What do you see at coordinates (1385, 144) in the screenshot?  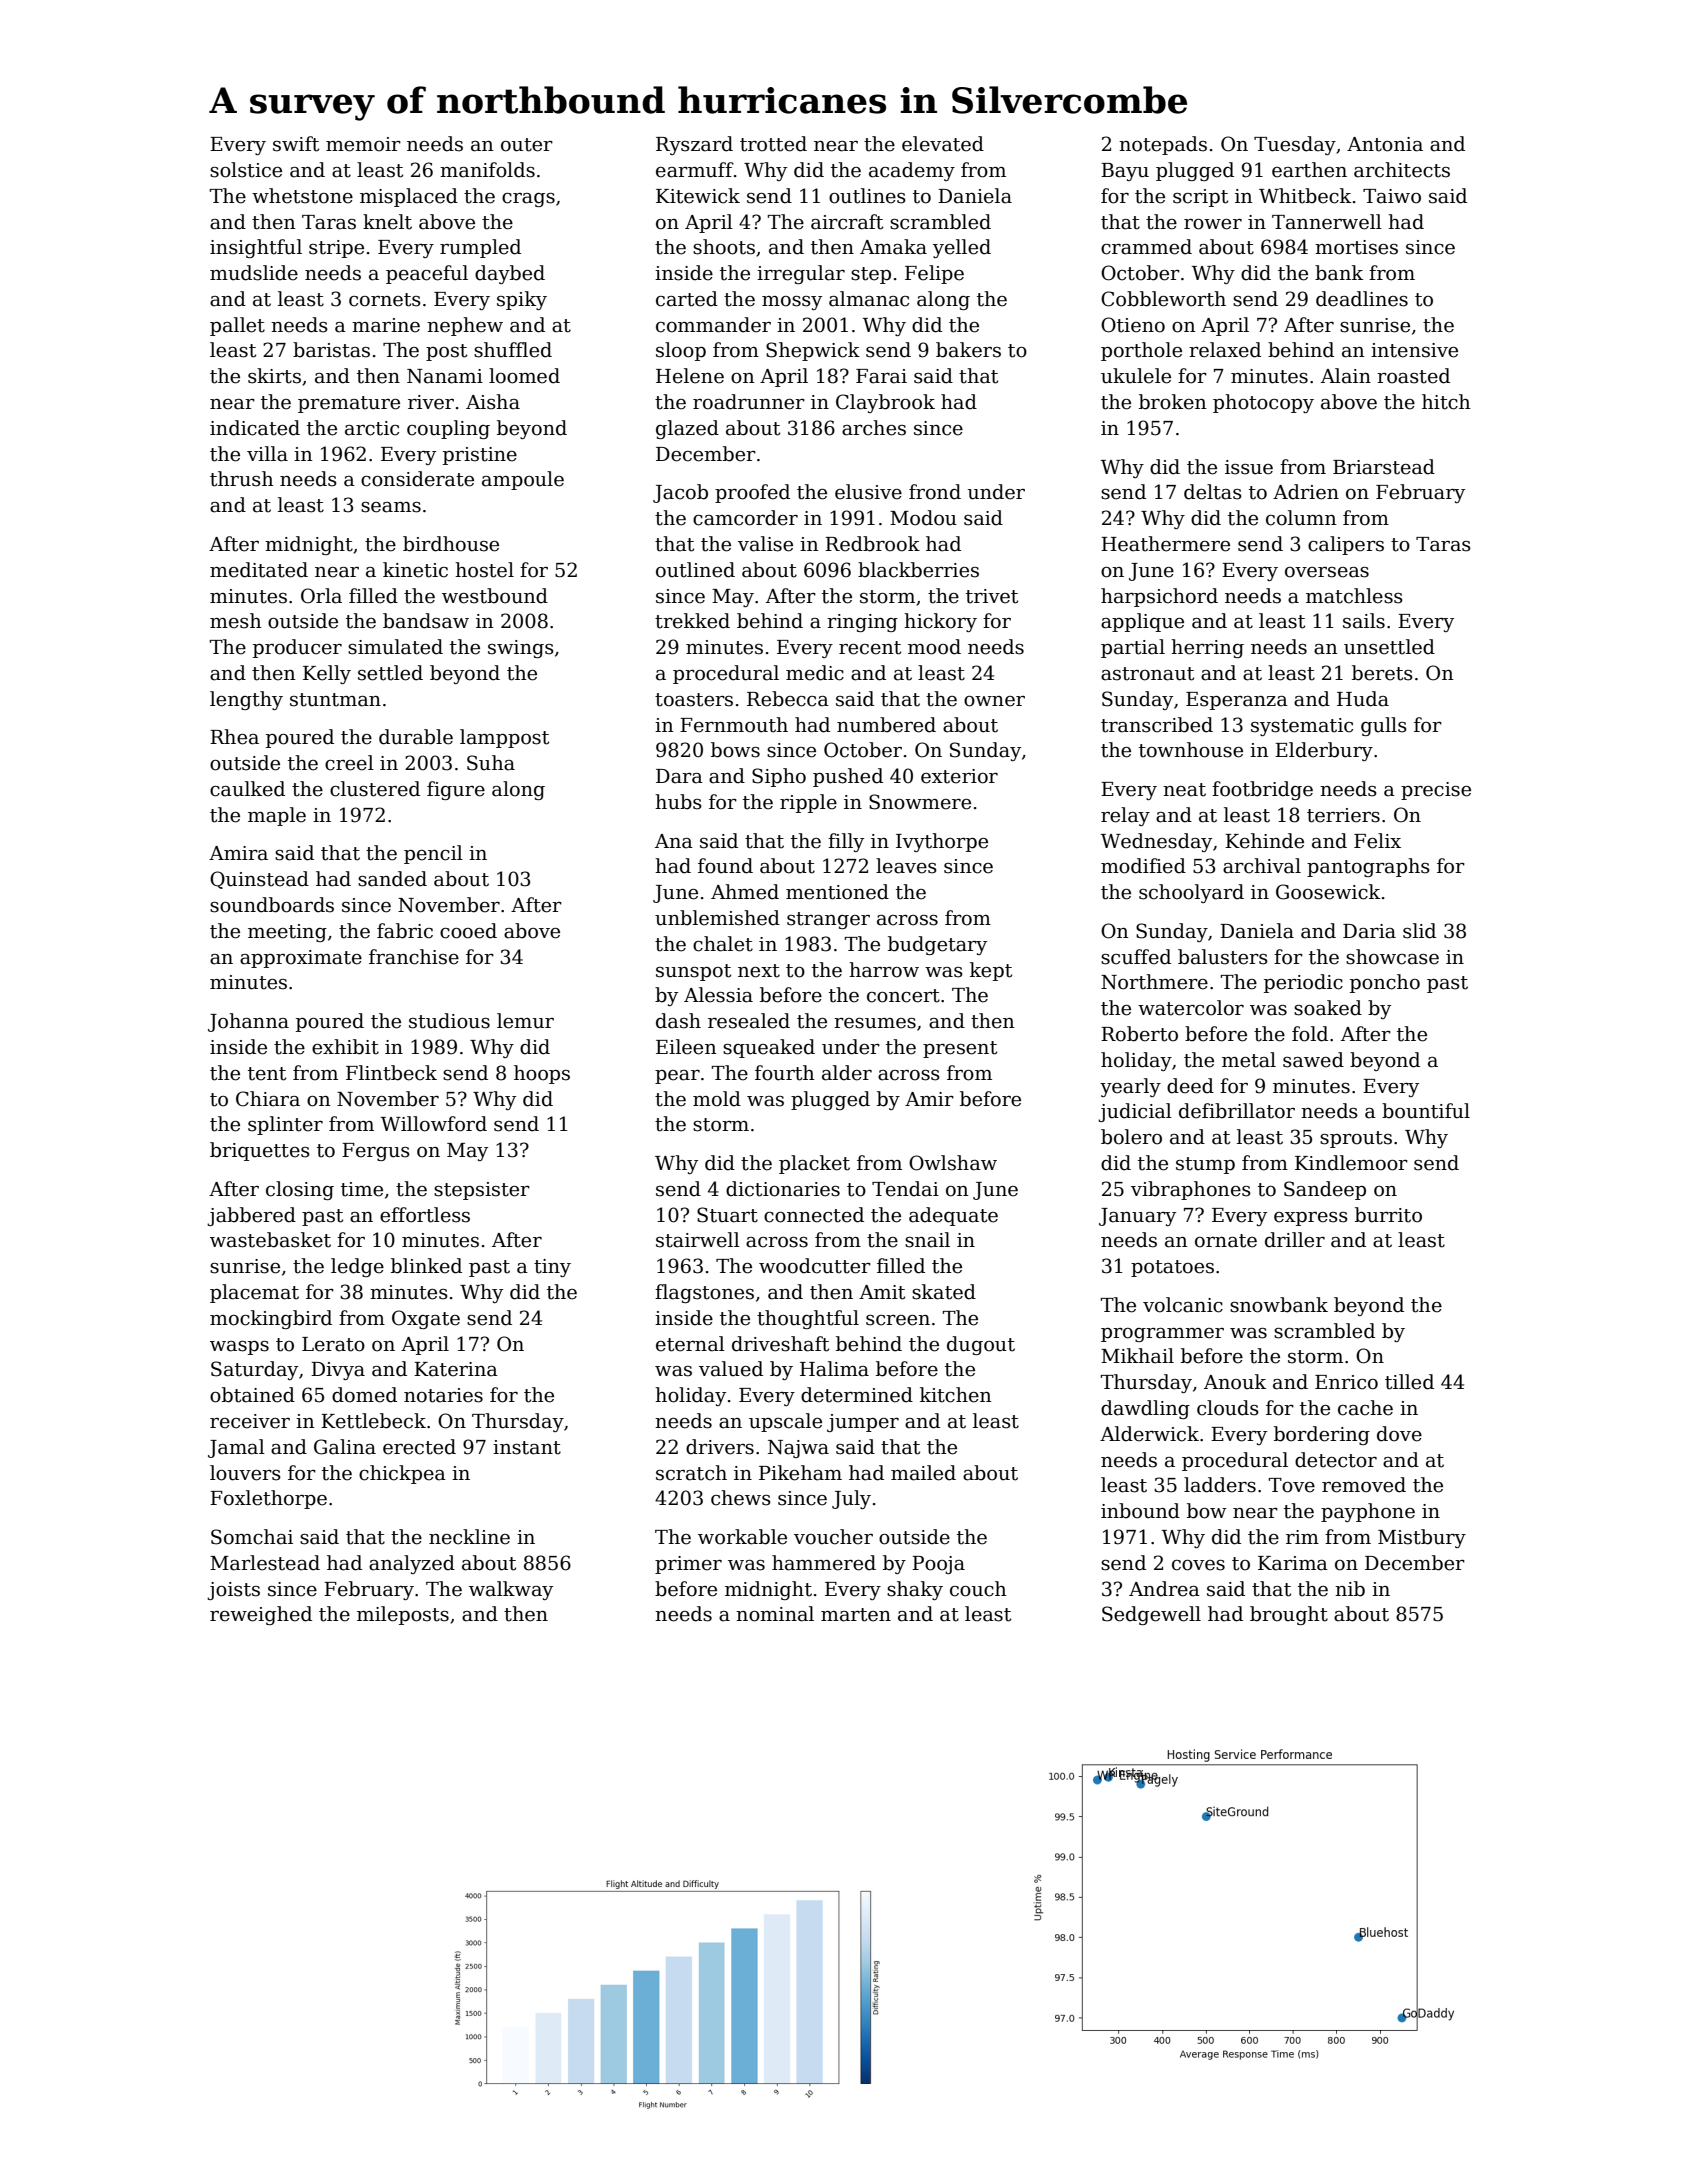 I see `Antonia` at bounding box center [1385, 144].
